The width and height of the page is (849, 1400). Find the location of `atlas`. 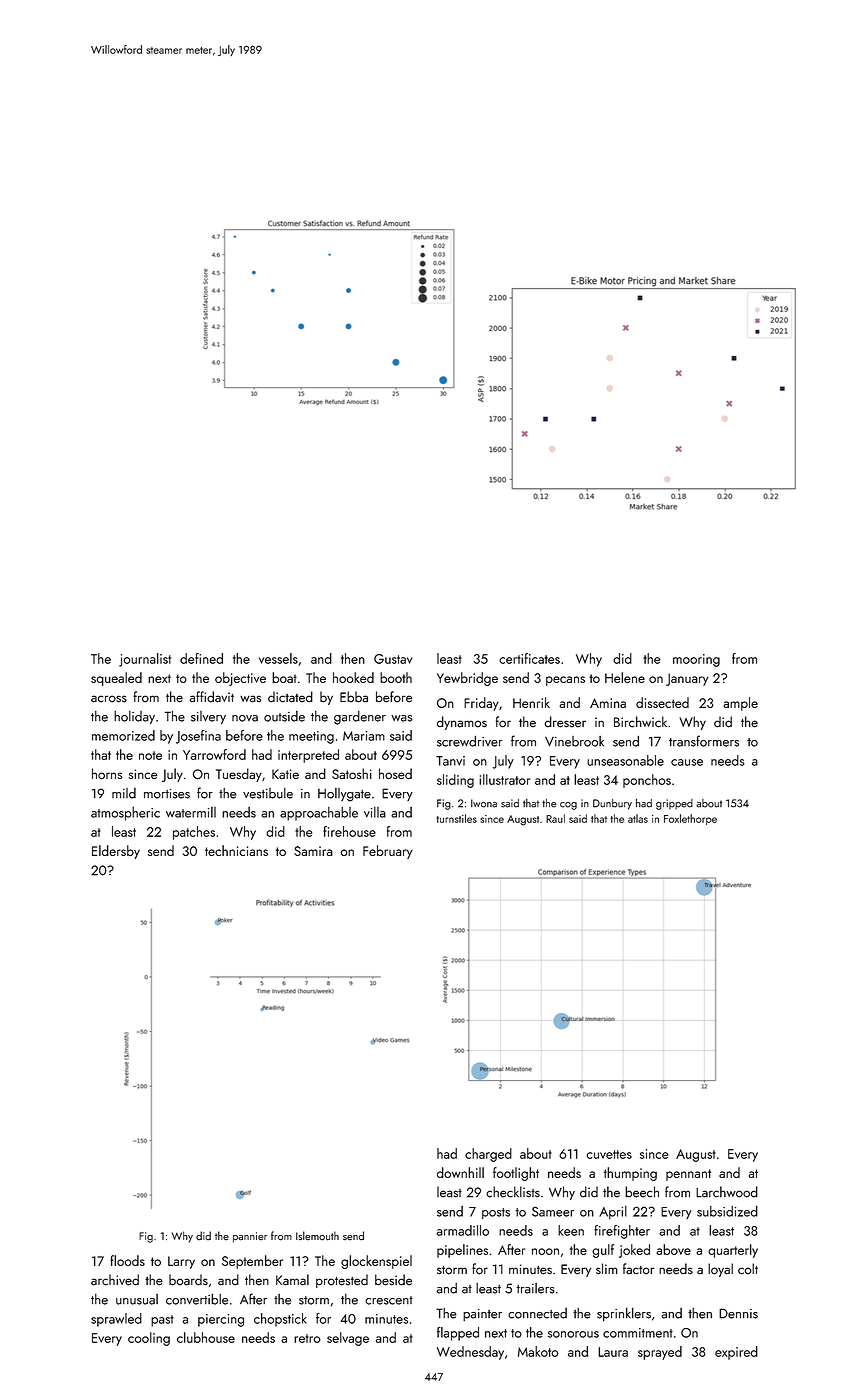

atlas is located at coordinates (638, 818).
